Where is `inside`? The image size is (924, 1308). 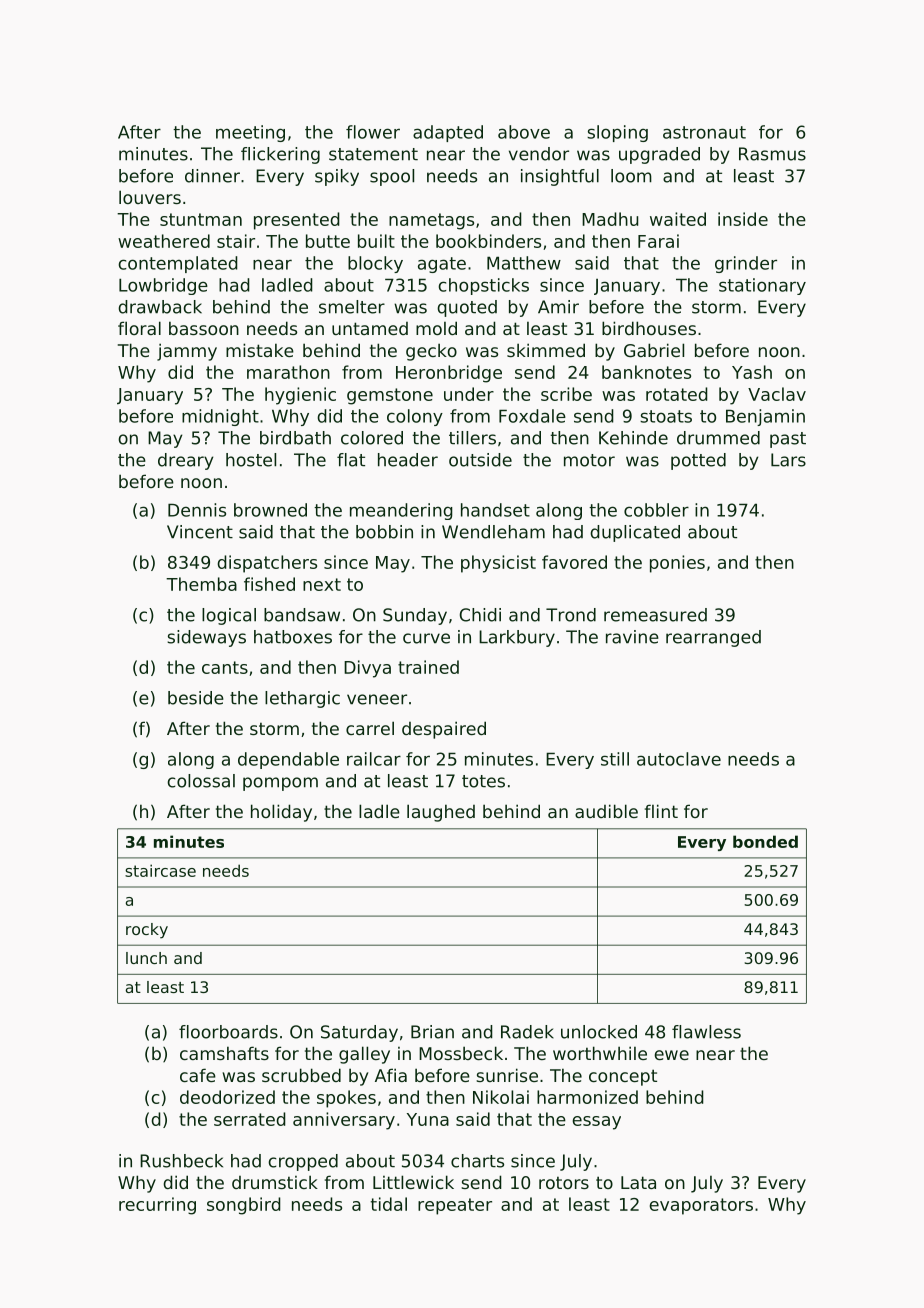
inside is located at coordinates (743, 219).
